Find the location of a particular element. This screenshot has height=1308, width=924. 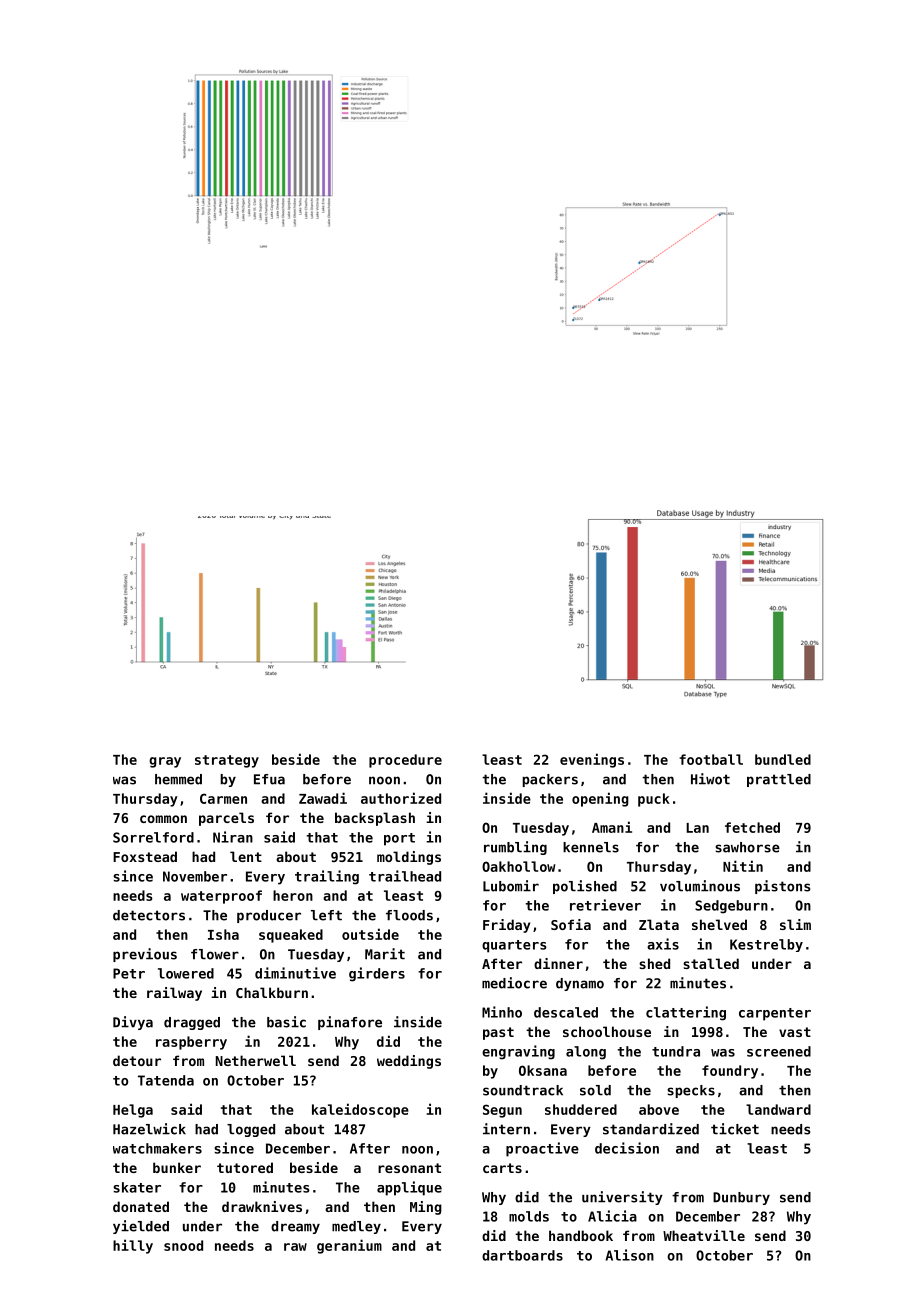

snood is located at coordinates (183, 1245).
